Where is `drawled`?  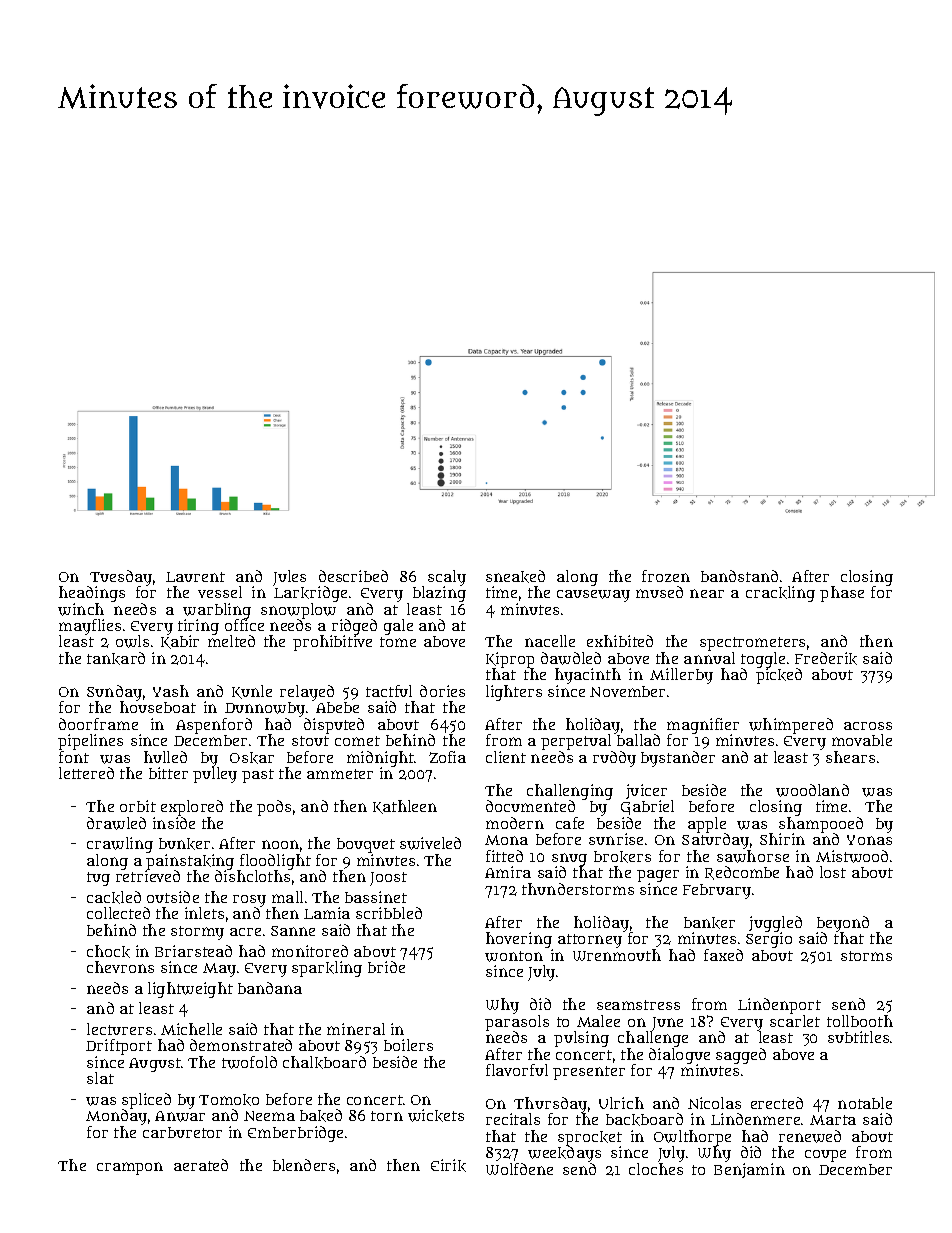 drawled is located at coordinates (116, 823).
